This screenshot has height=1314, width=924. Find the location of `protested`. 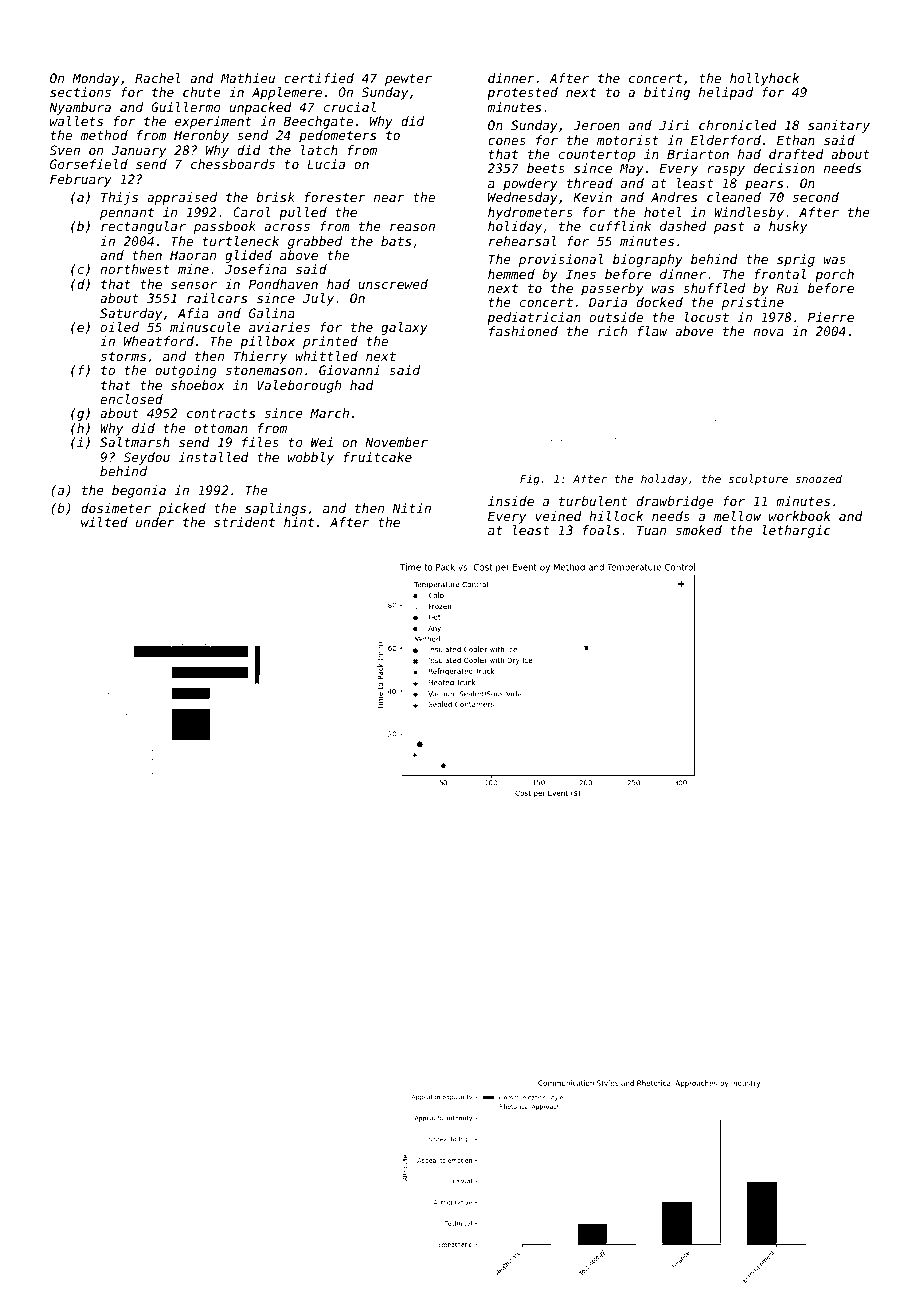

protested is located at coordinates (522, 93).
